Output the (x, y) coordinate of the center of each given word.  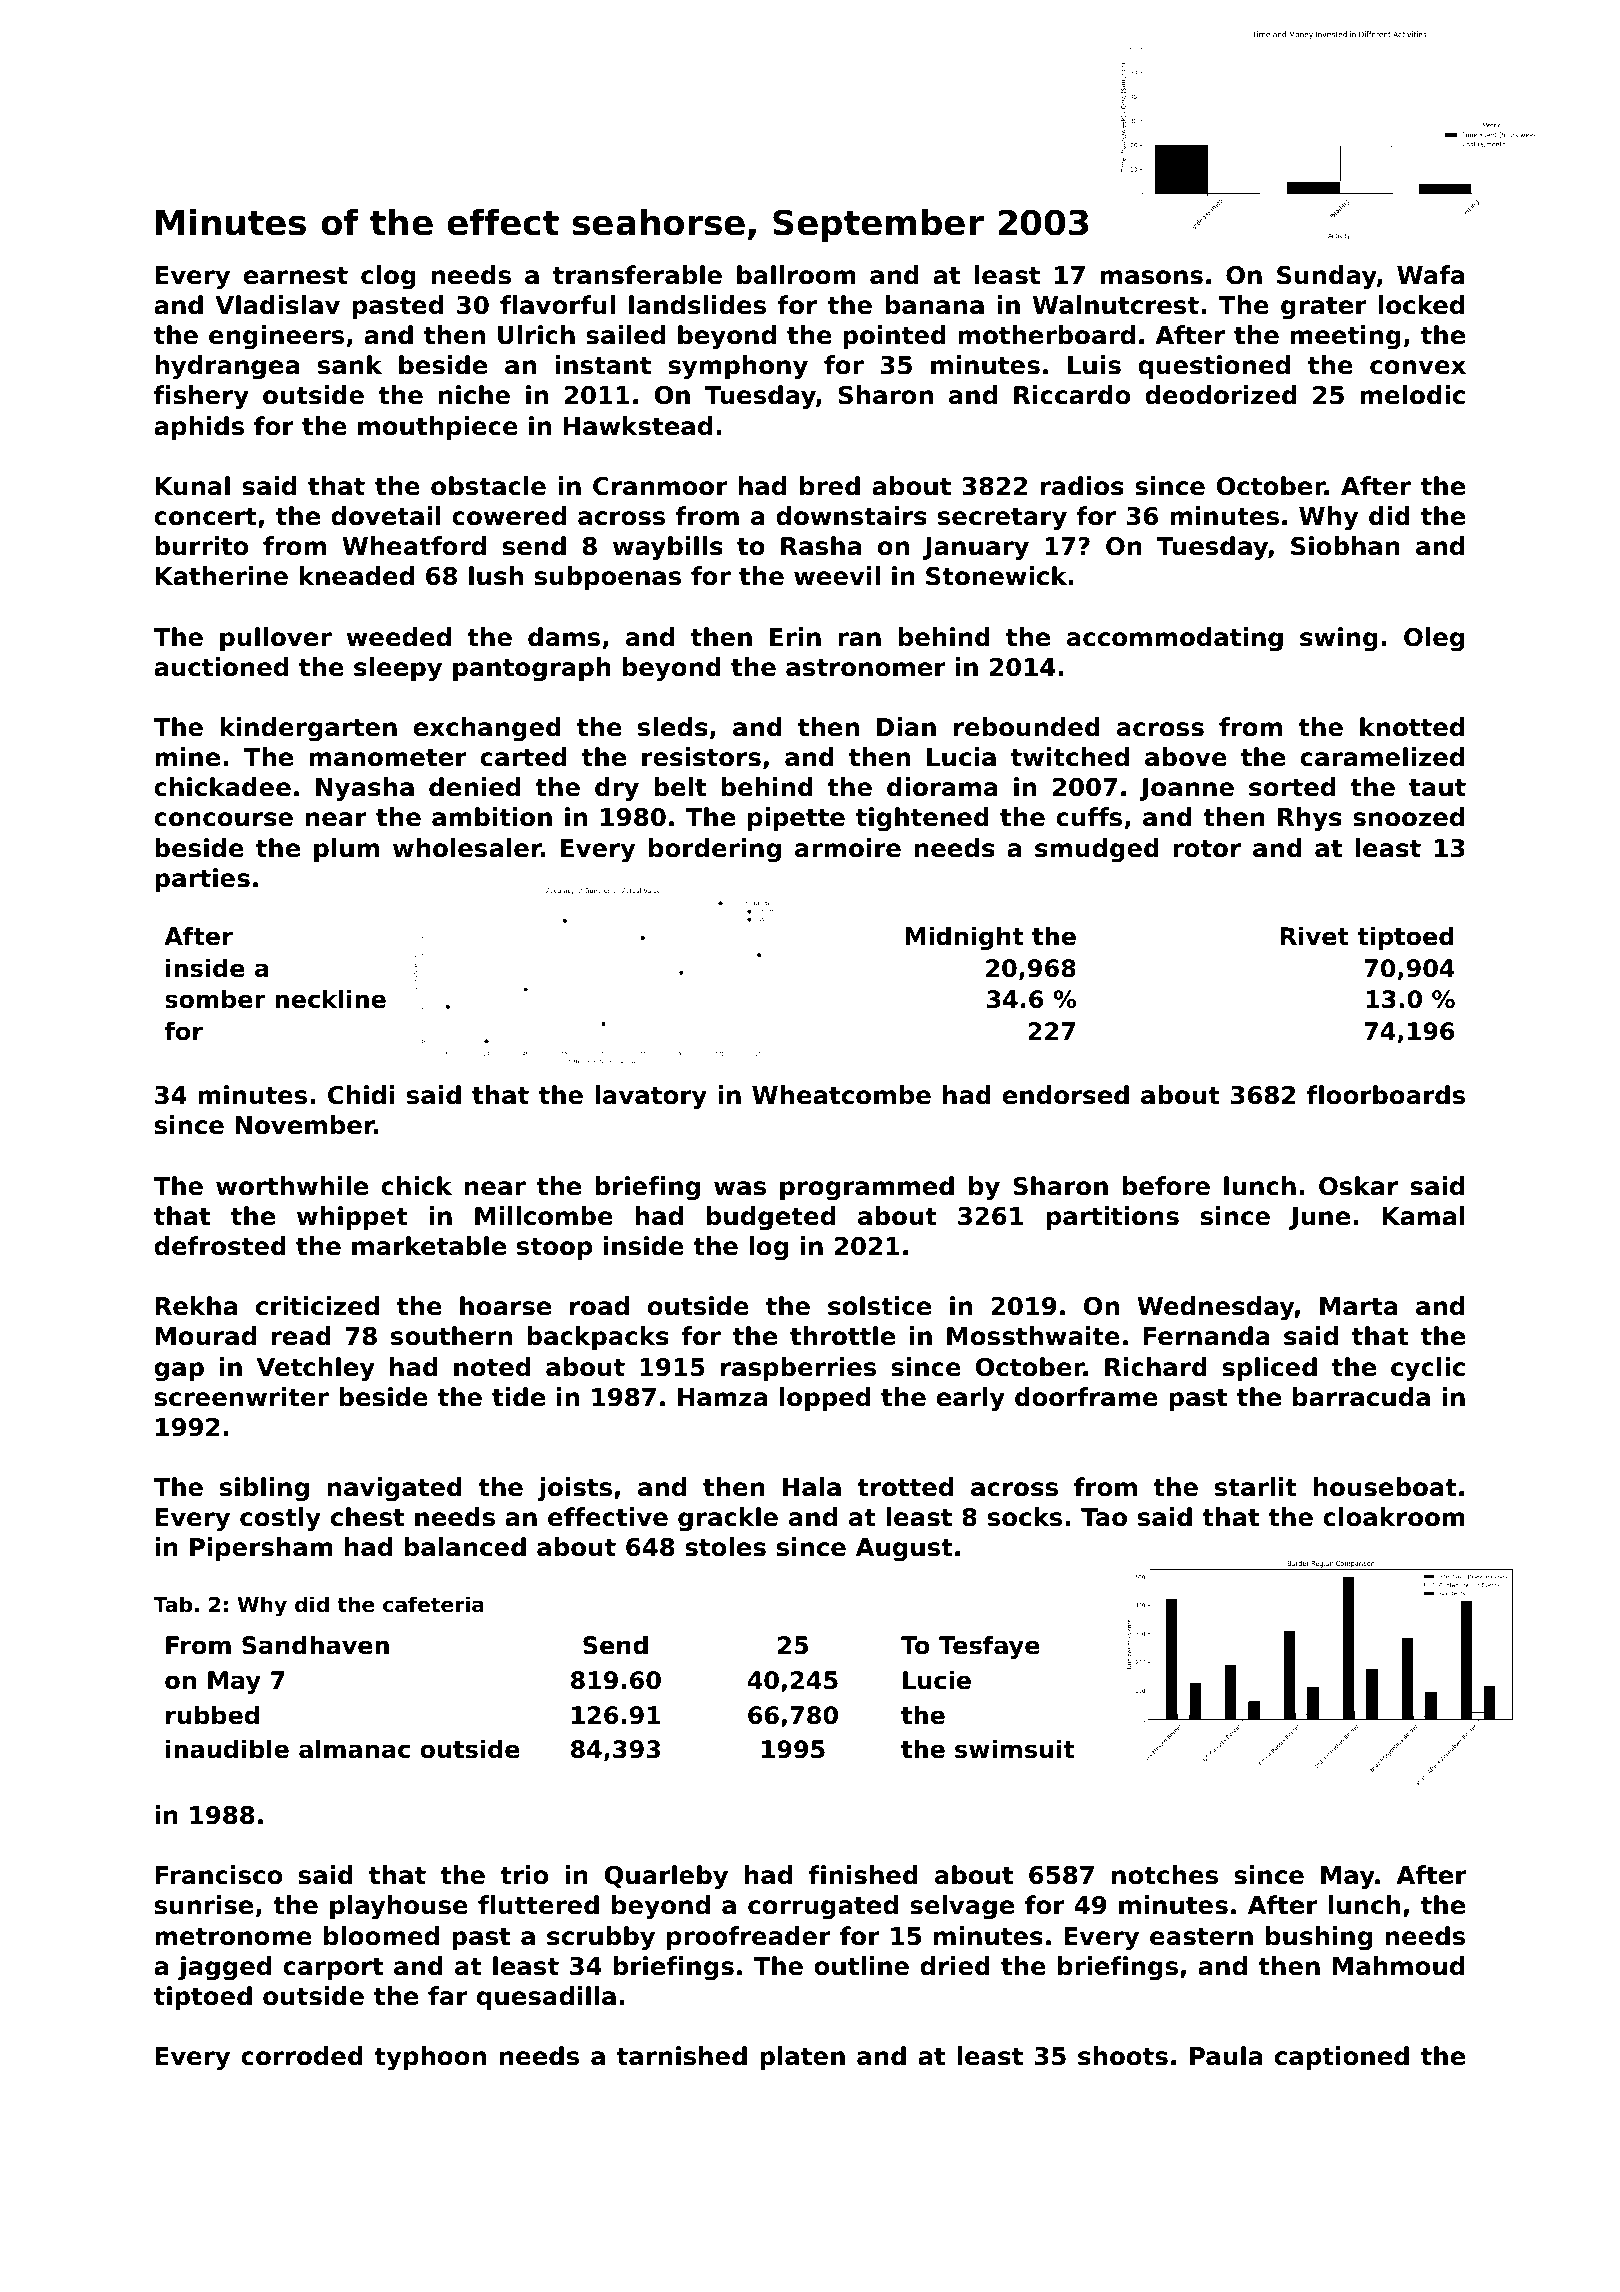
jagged (224, 1968)
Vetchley (316, 1369)
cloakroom (1394, 1517)
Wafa (1431, 275)
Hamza (722, 1397)
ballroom (796, 275)
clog (388, 277)
